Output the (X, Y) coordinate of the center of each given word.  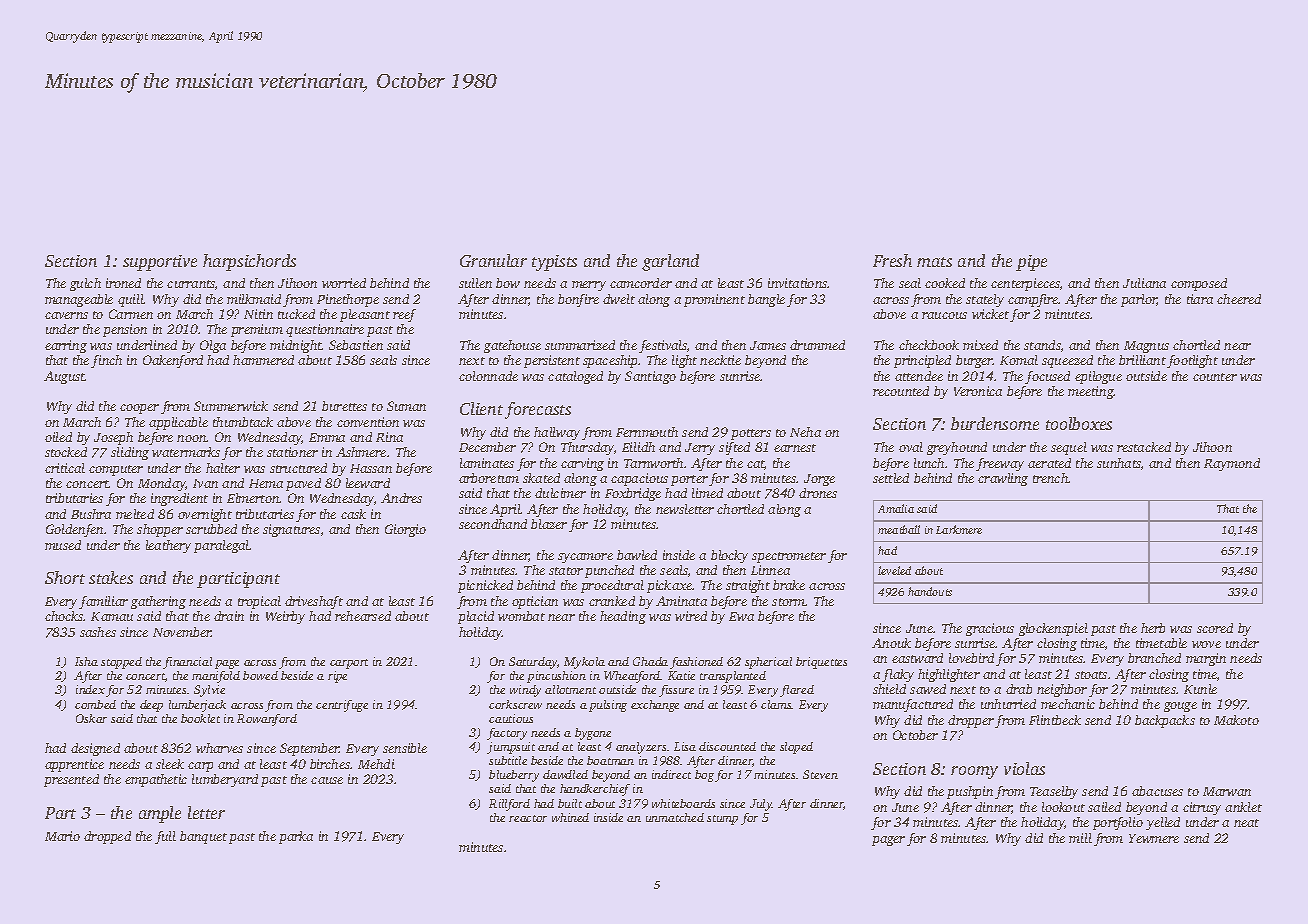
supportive (160, 263)
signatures (291, 530)
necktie (720, 360)
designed (95, 749)
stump (722, 820)
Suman (406, 406)
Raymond (1232, 464)
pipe (1031, 263)
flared (797, 691)
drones (818, 493)
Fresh (892, 260)
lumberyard (225, 780)
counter (1215, 377)
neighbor (1062, 690)
